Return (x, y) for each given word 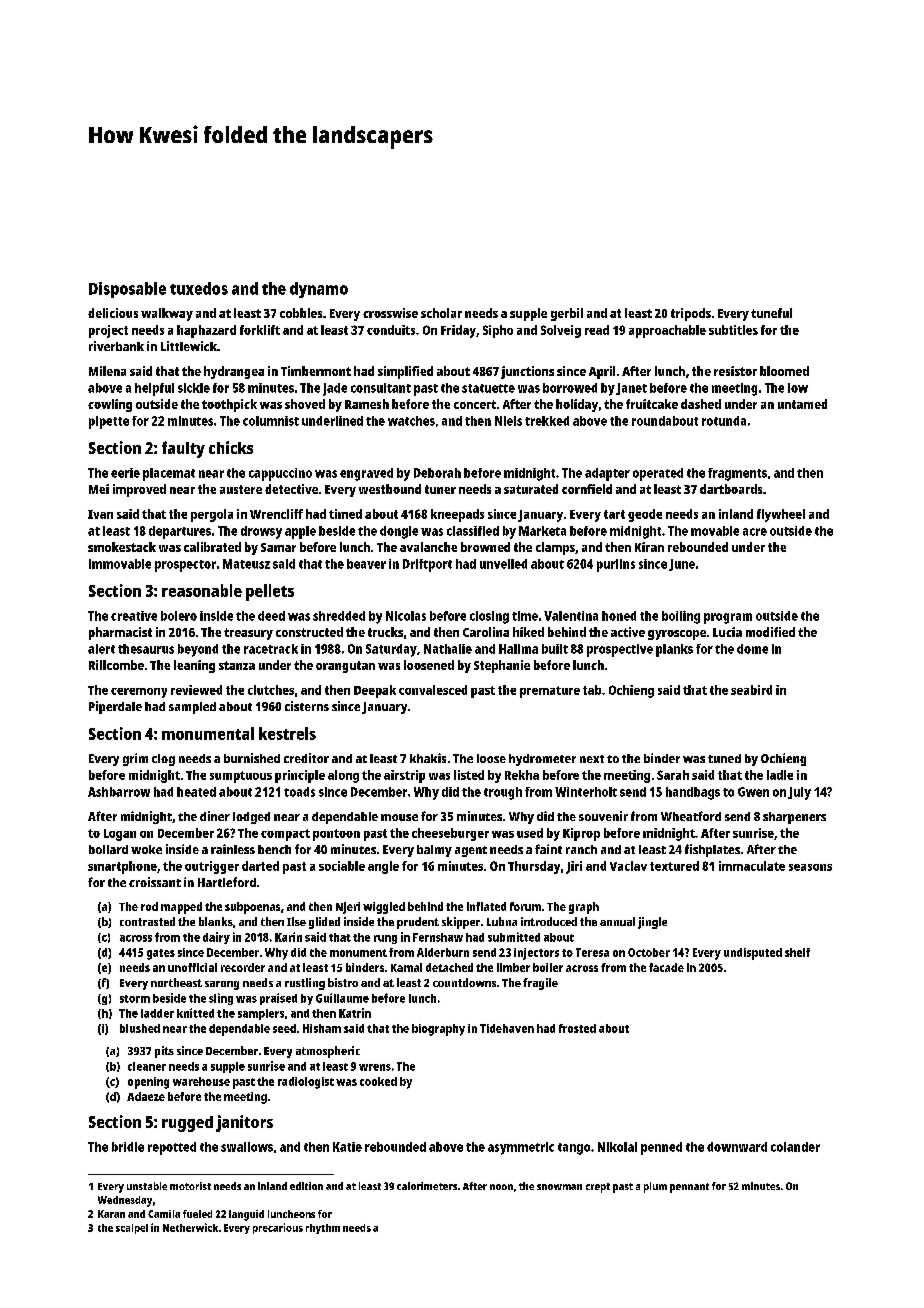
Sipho (498, 331)
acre (755, 532)
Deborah (437, 473)
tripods (691, 314)
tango (574, 1149)
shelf (797, 952)
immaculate (752, 866)
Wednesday (125, 1201)
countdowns (464, 982)
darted (260, 866)
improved (139, 490)
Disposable (127, 290)
